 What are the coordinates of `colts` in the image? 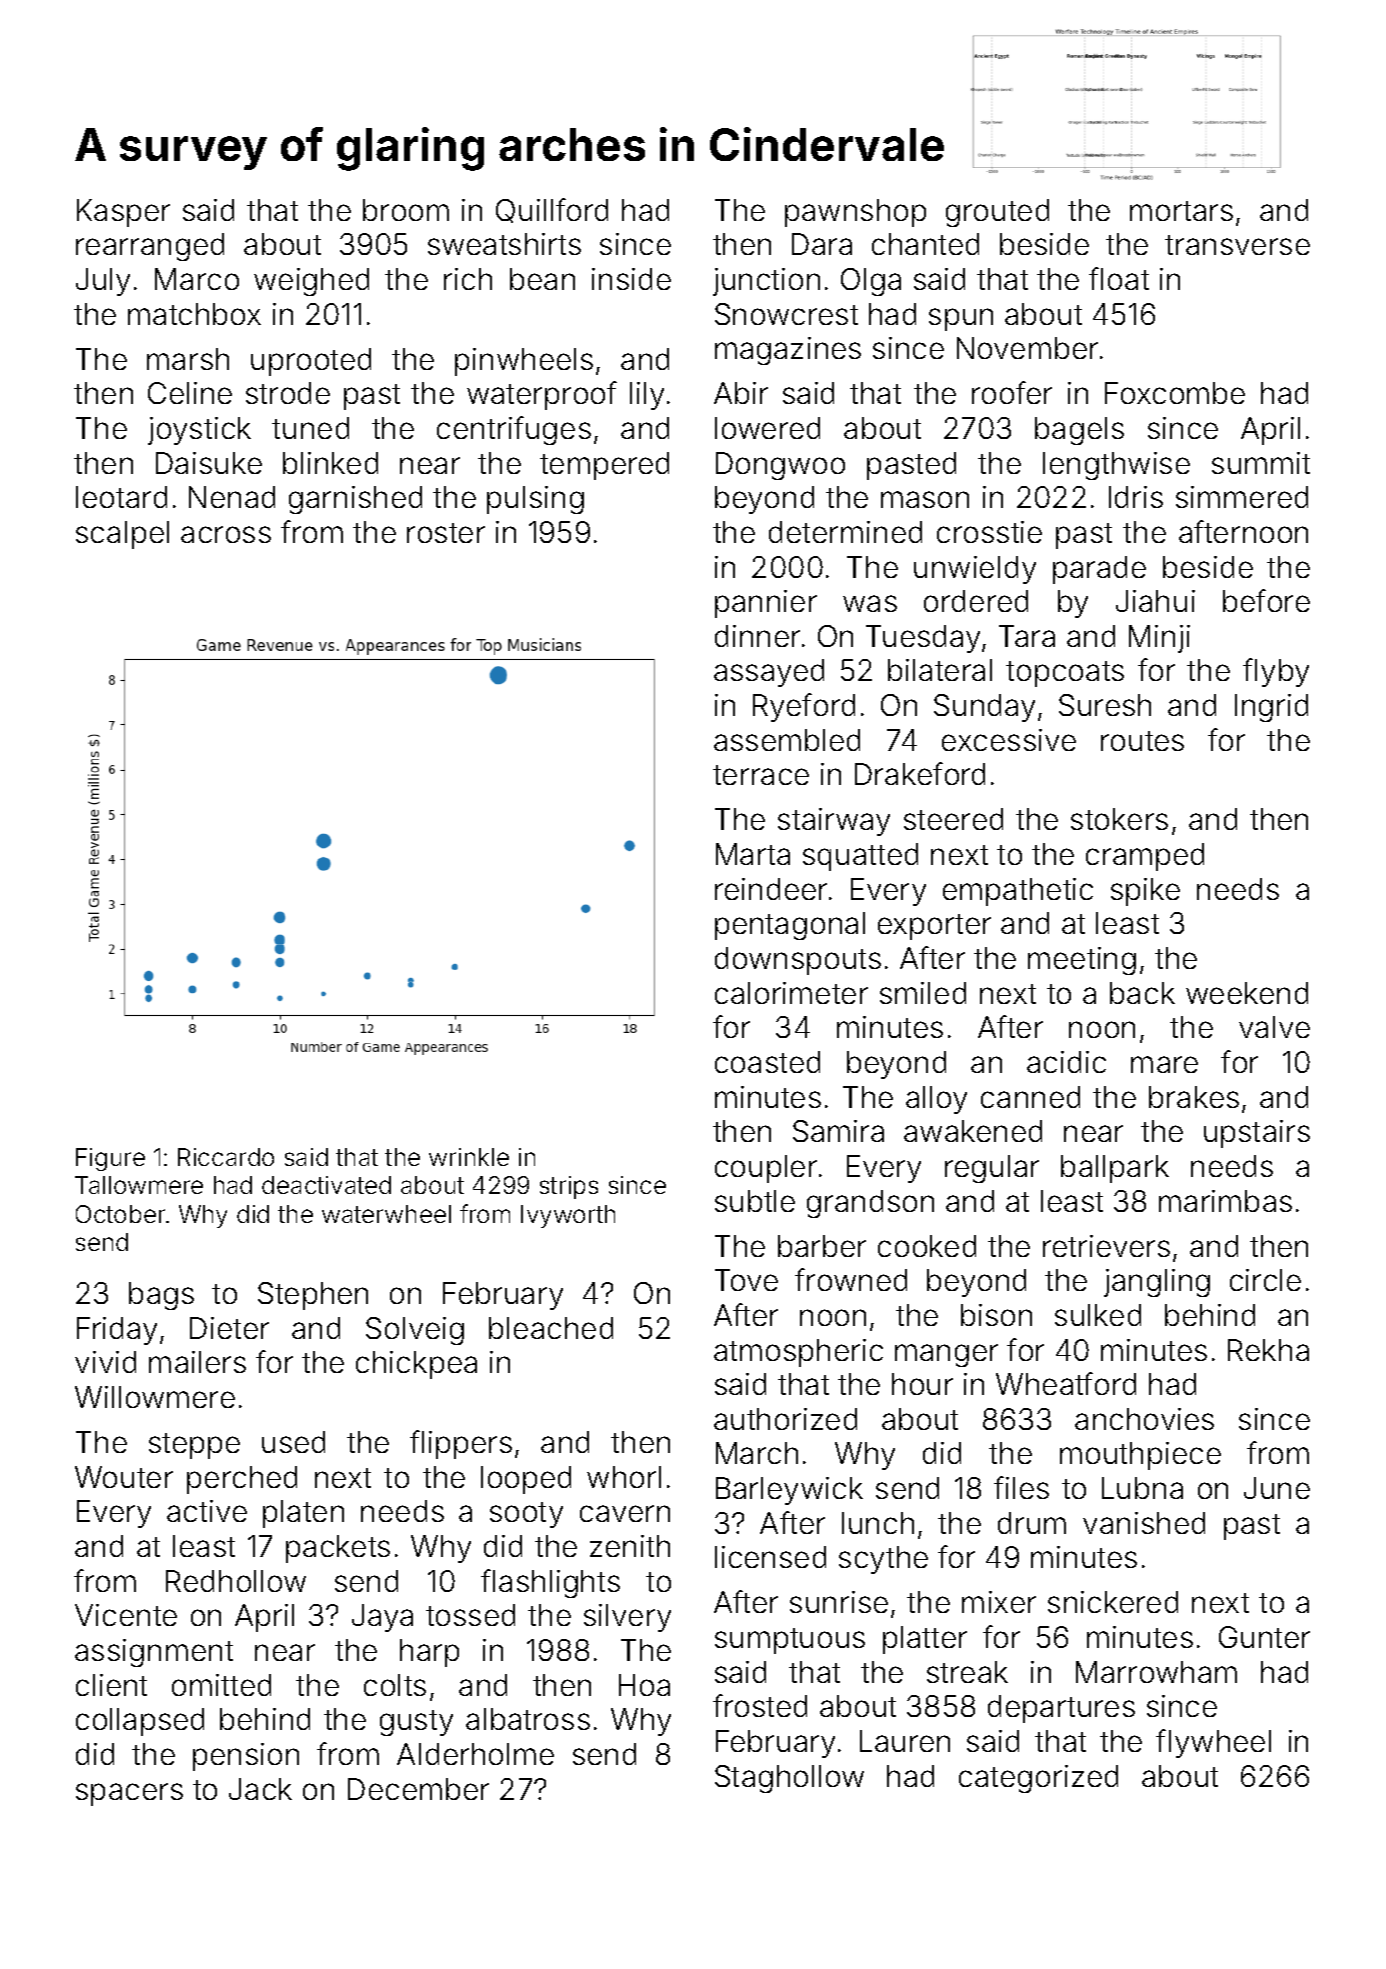 It's located at (395, 1685).
